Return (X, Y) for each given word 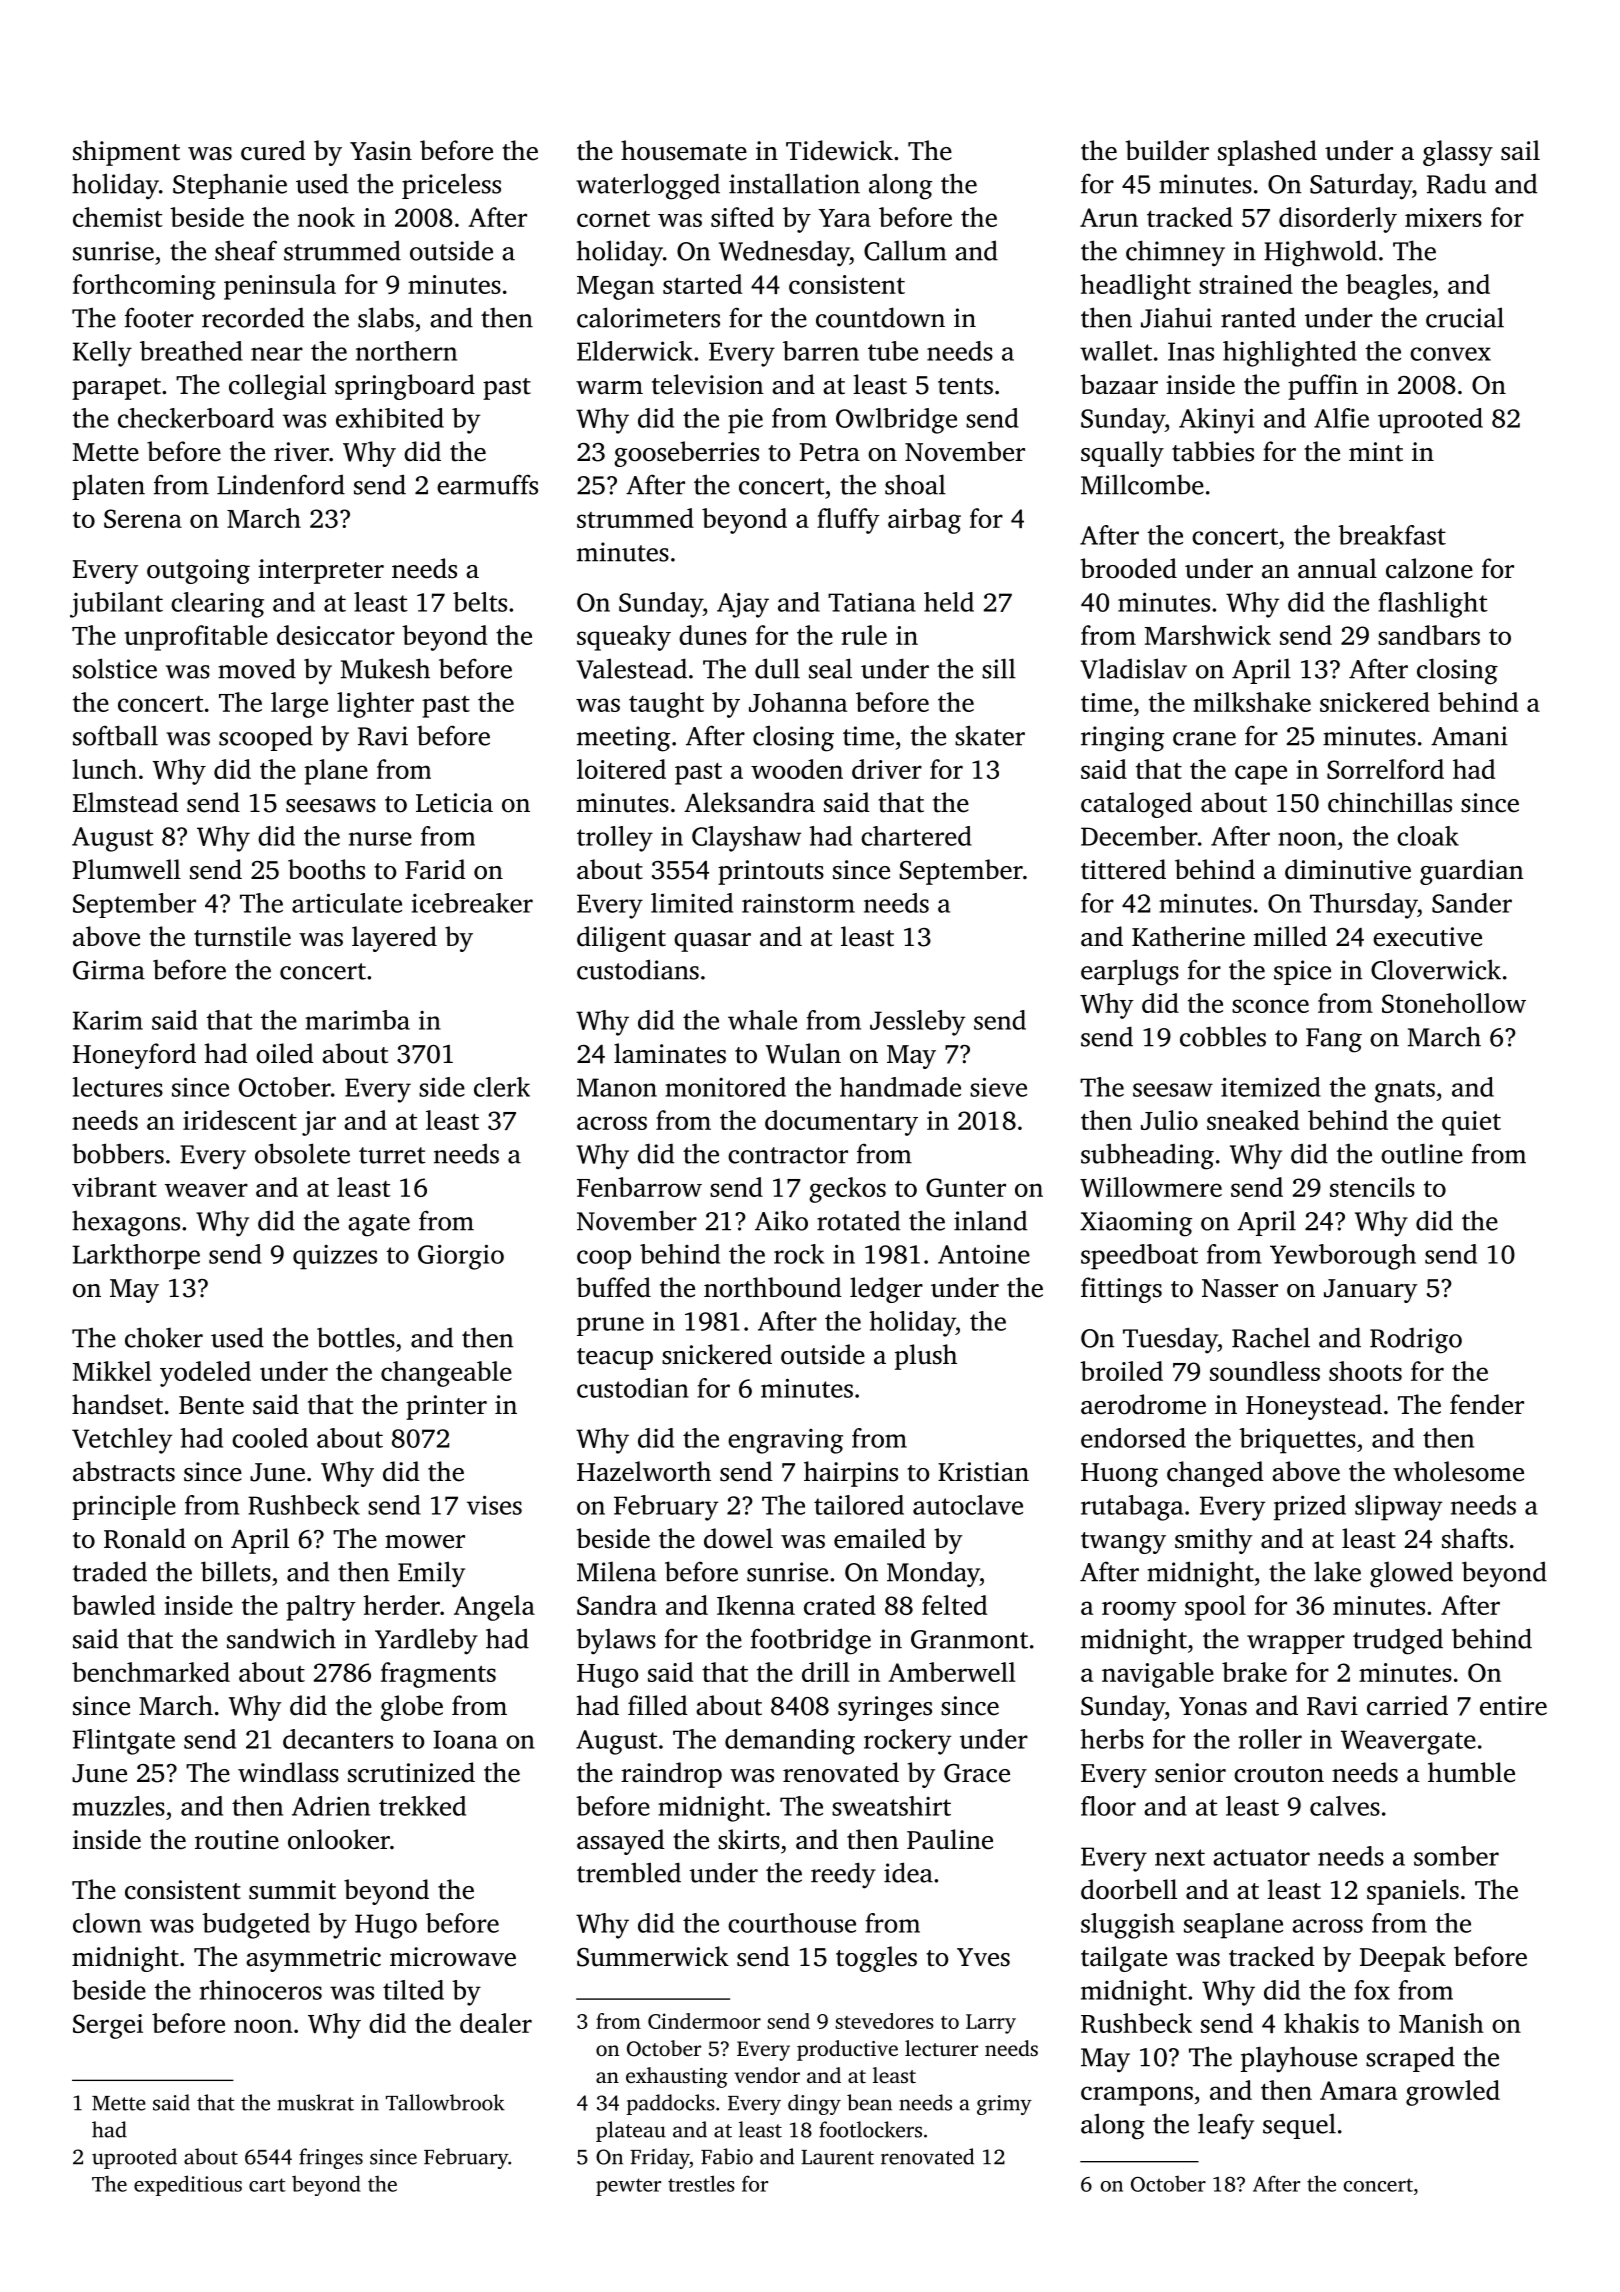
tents (965, 386)
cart (267, 2185)
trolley (615, 839)
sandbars (1429, 635)
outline (1422, 1153)
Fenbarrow (639, 1187)
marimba (357, 1020)
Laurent (837, 2157)
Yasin (381, 151)
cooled (270, 1438)
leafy (1226, 2126)
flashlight (1433, 605)
